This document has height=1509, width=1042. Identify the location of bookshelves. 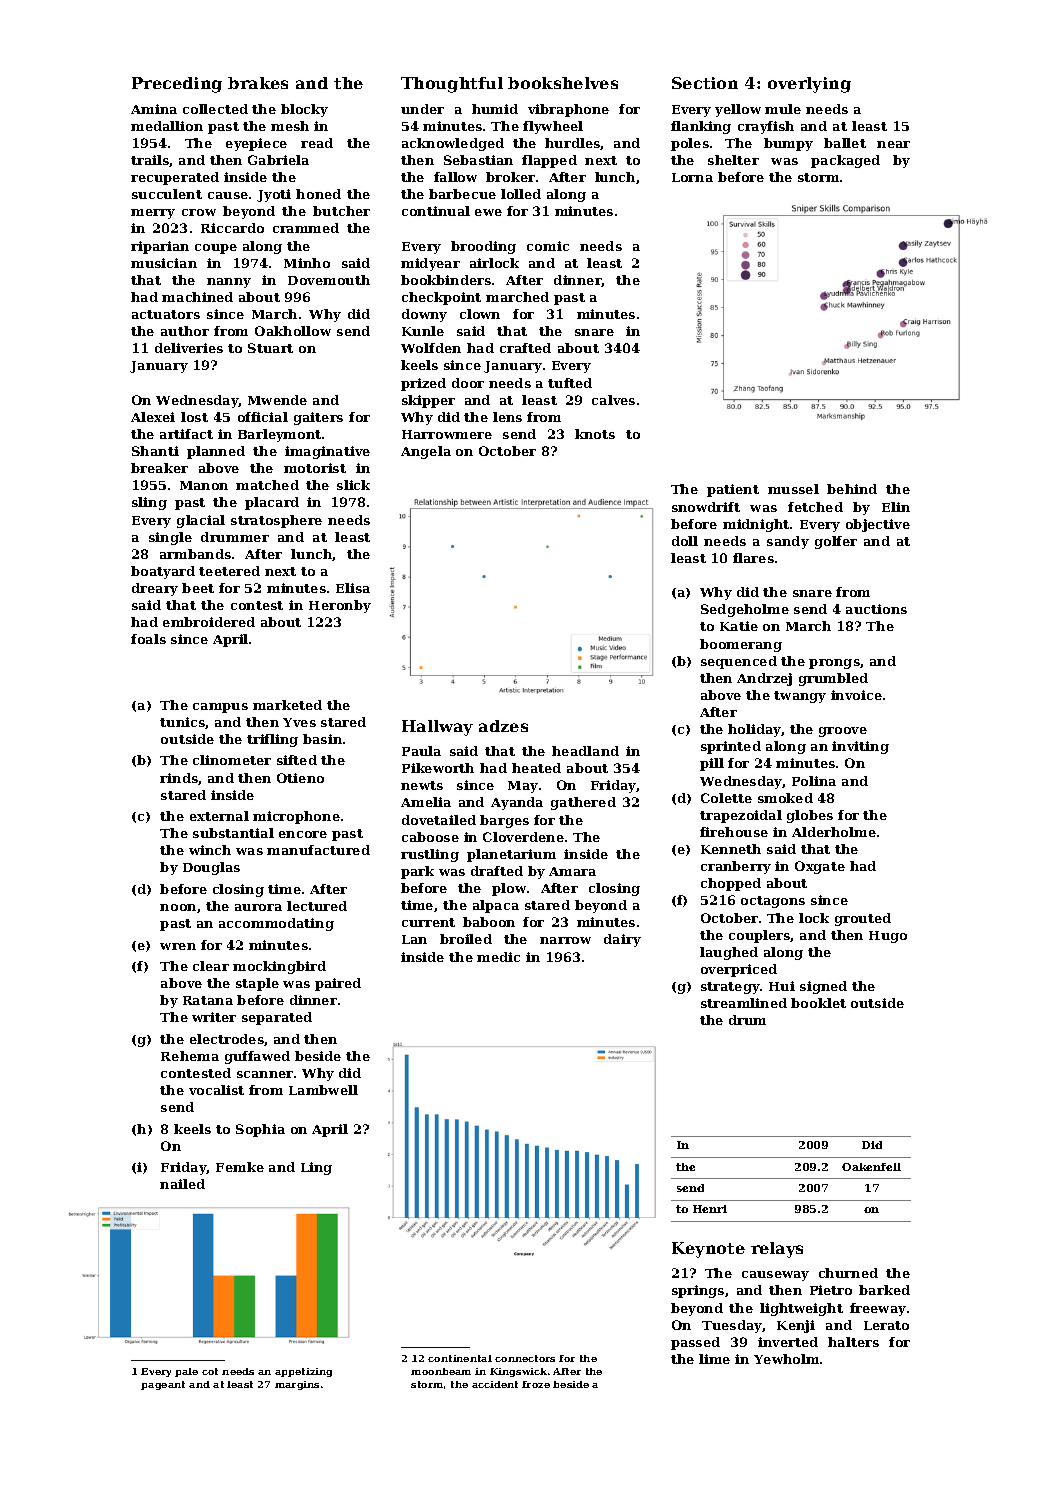
(563, 83).
